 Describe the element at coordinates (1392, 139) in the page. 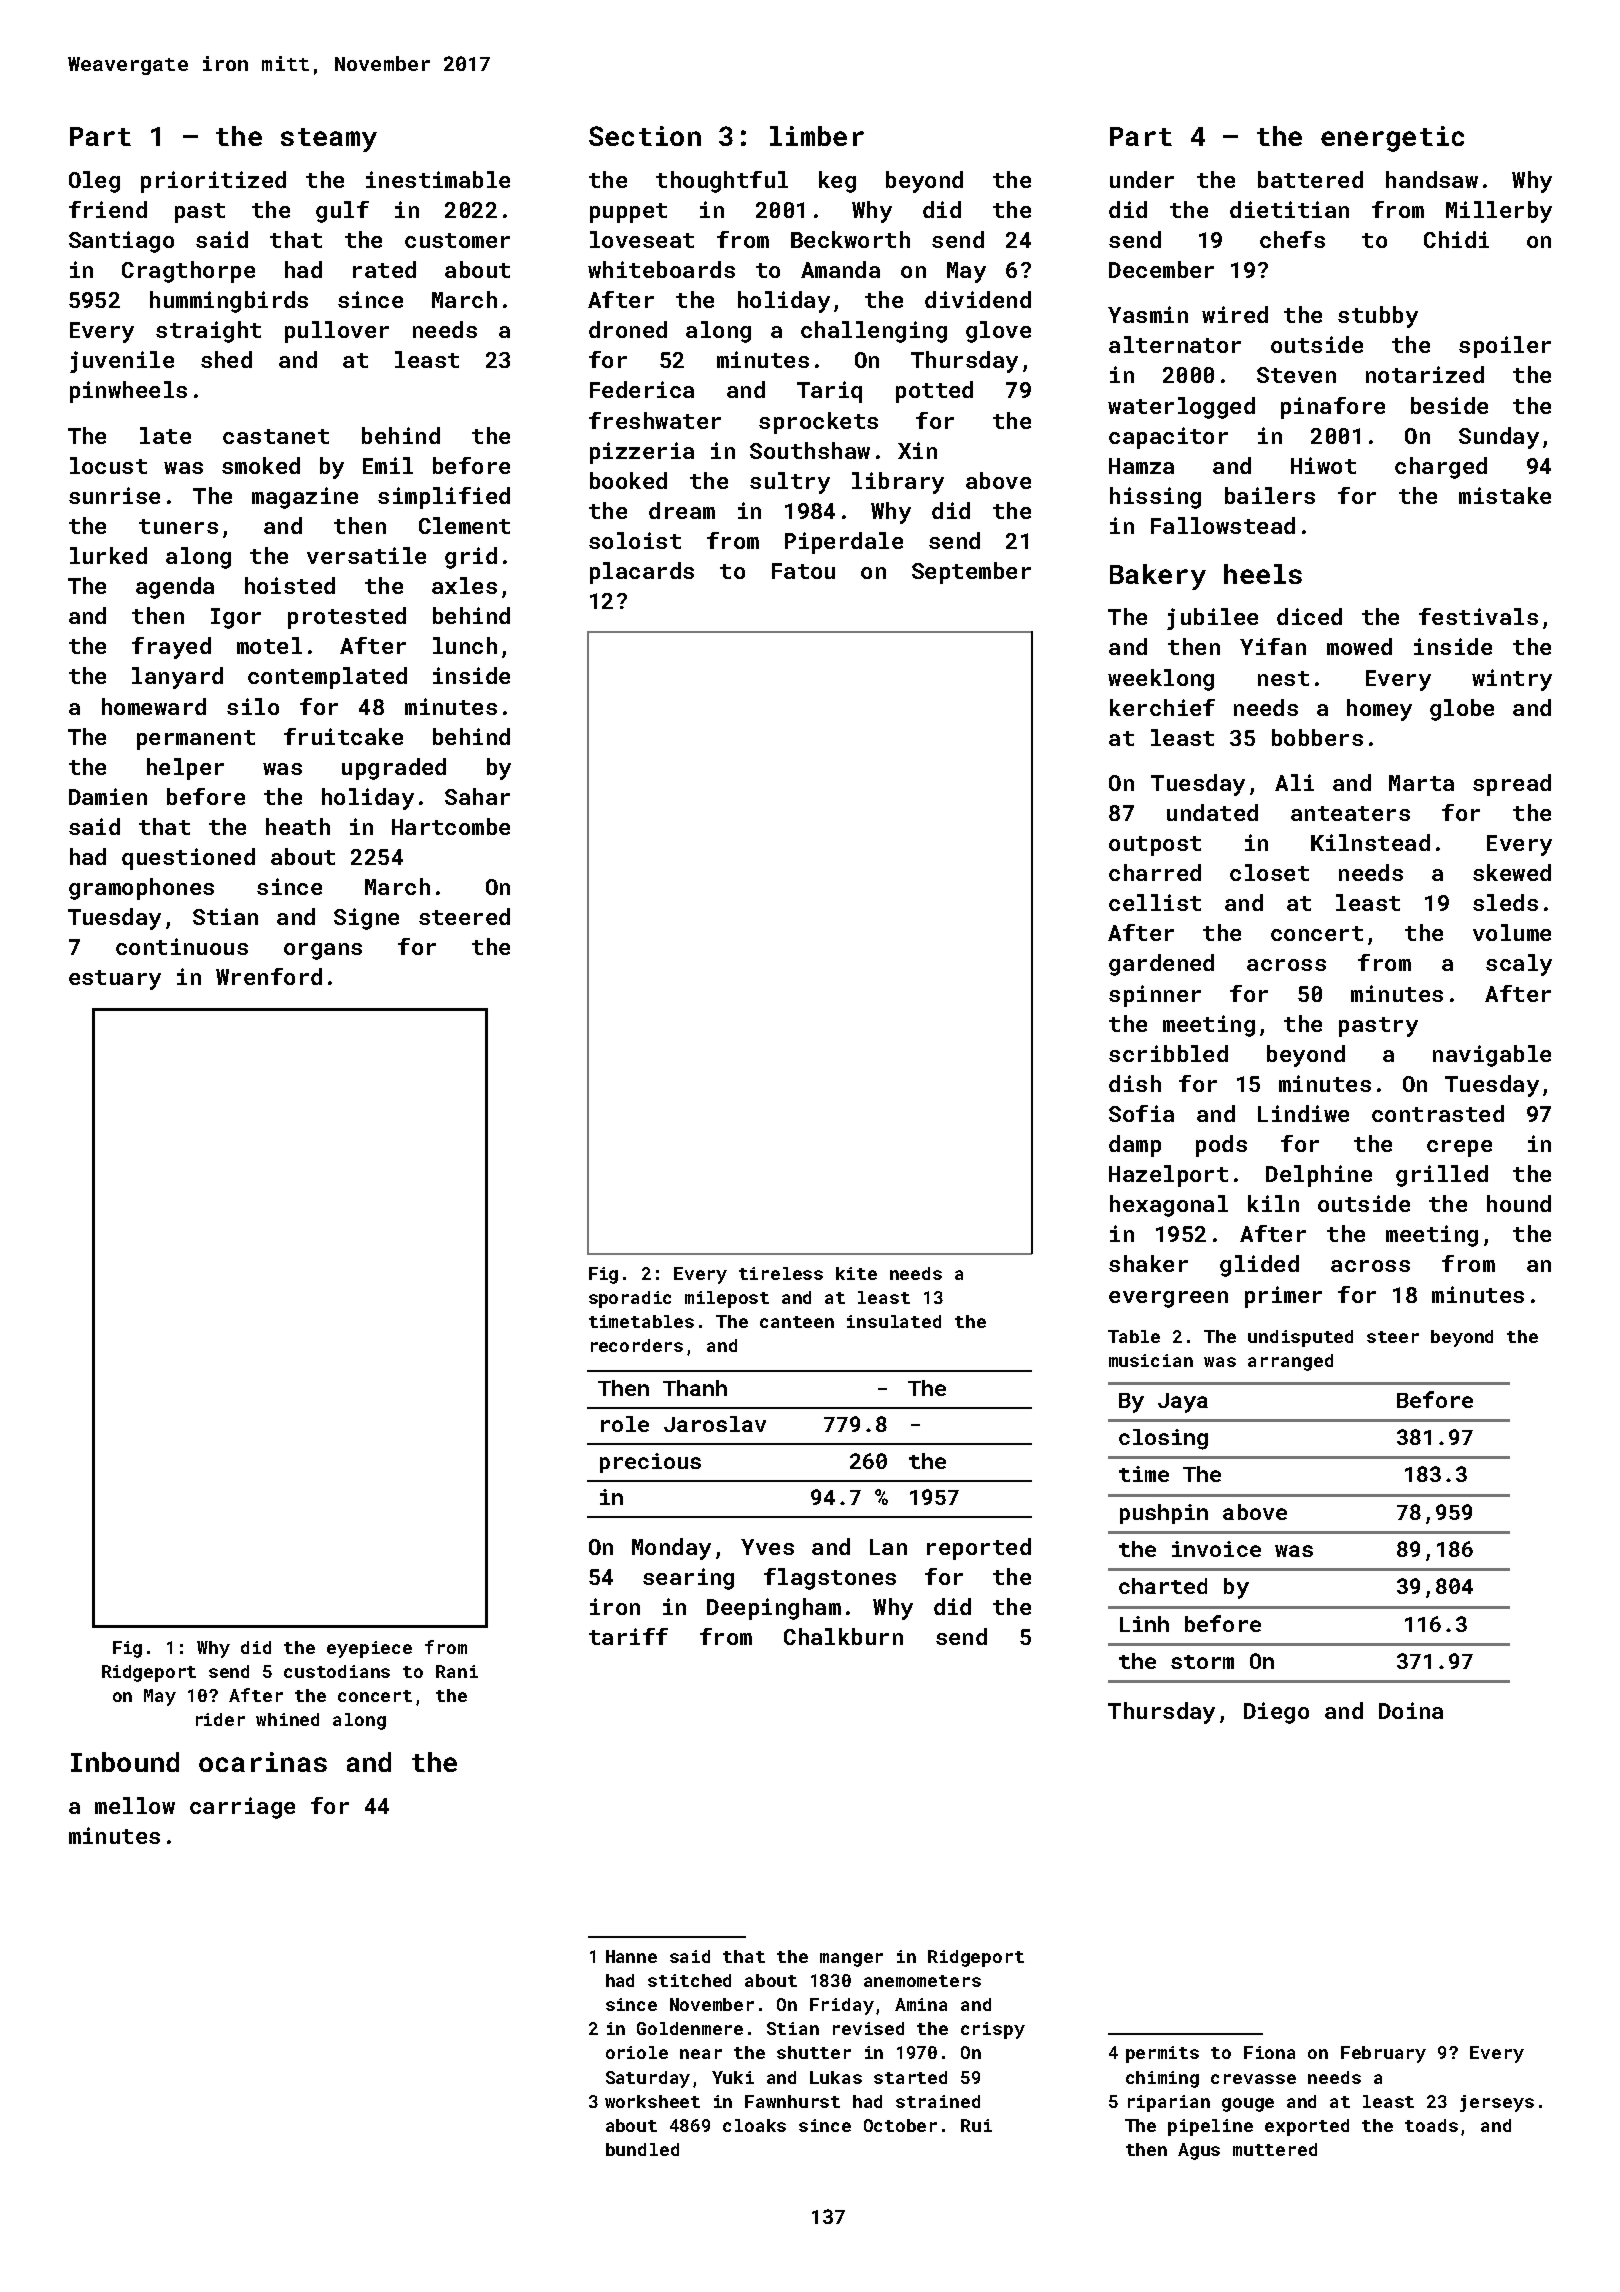

I see `energetic` at that location.
